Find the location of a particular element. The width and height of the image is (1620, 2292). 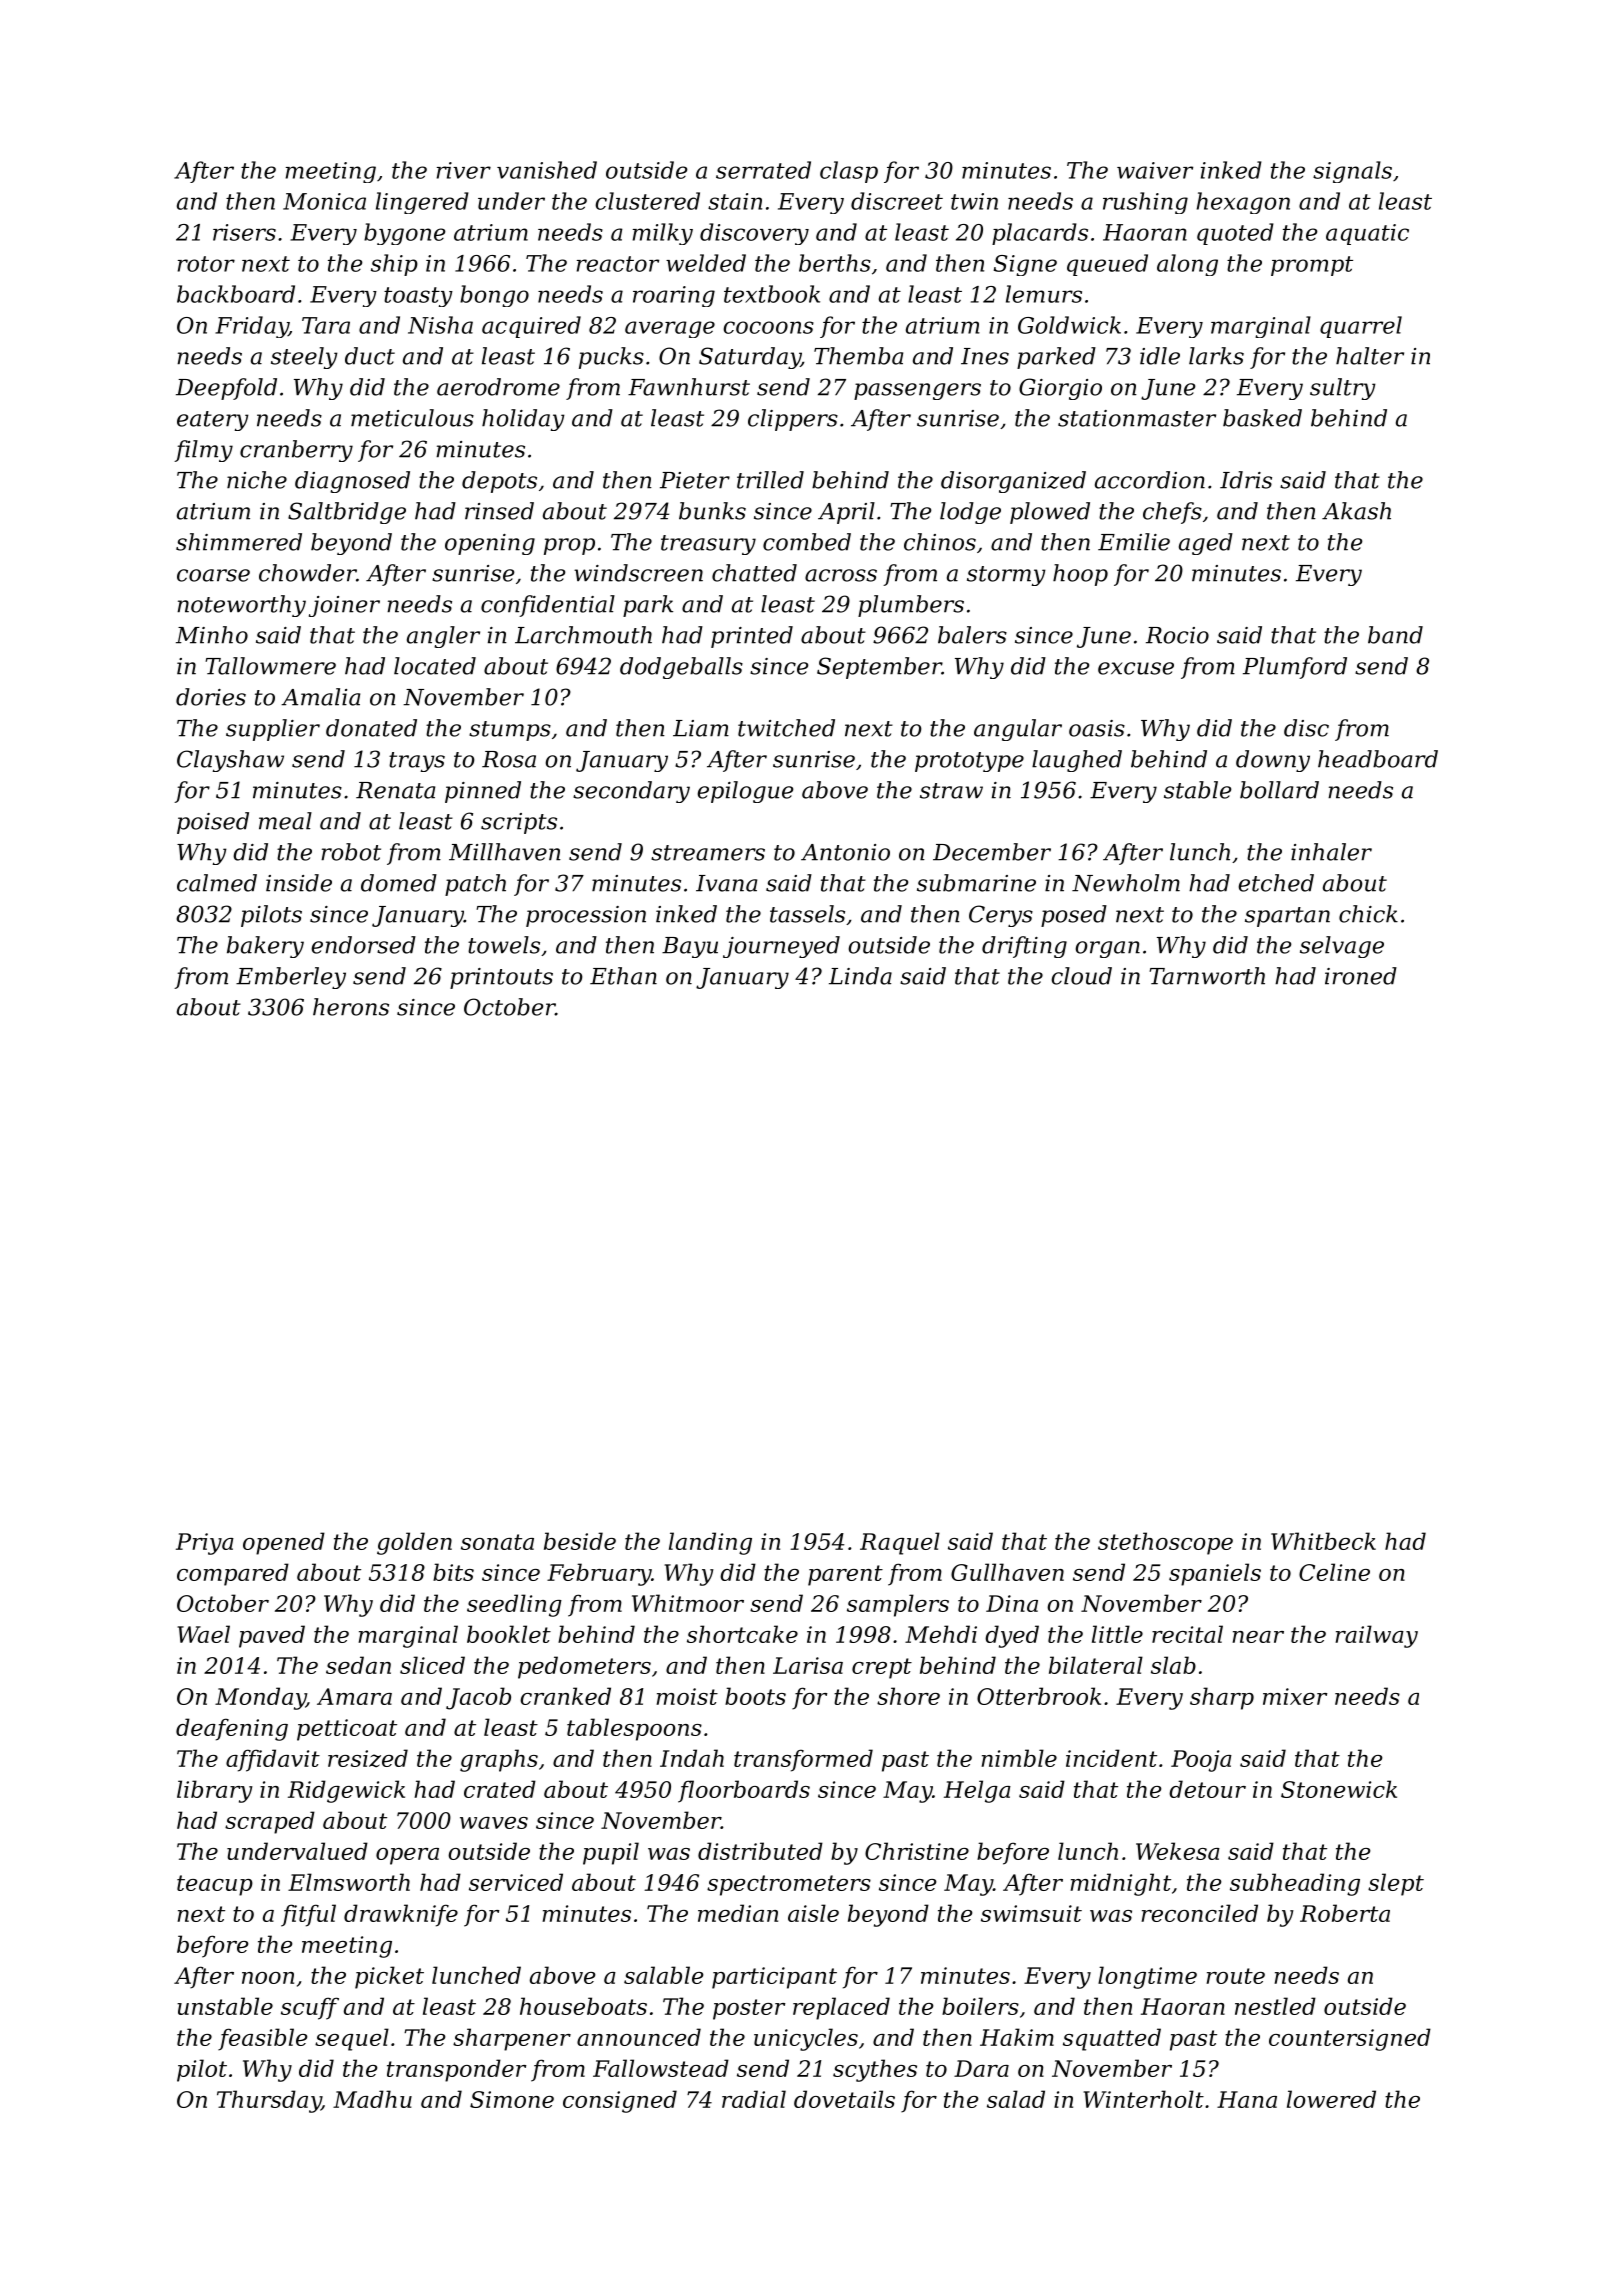

Renata is located at coordinates (395, 790).
